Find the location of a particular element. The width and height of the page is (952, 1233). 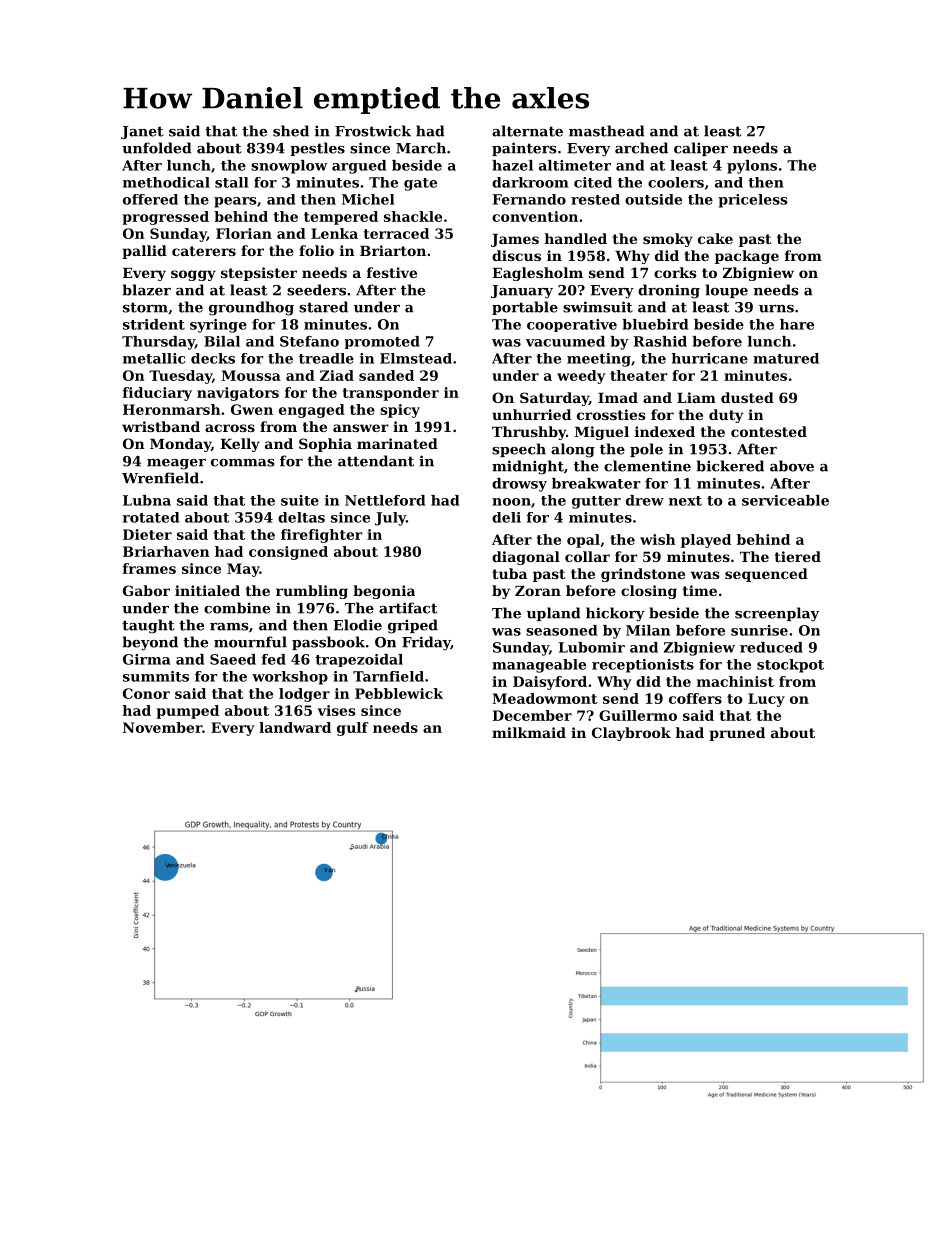

taught is located at coordinates (148, 626).
